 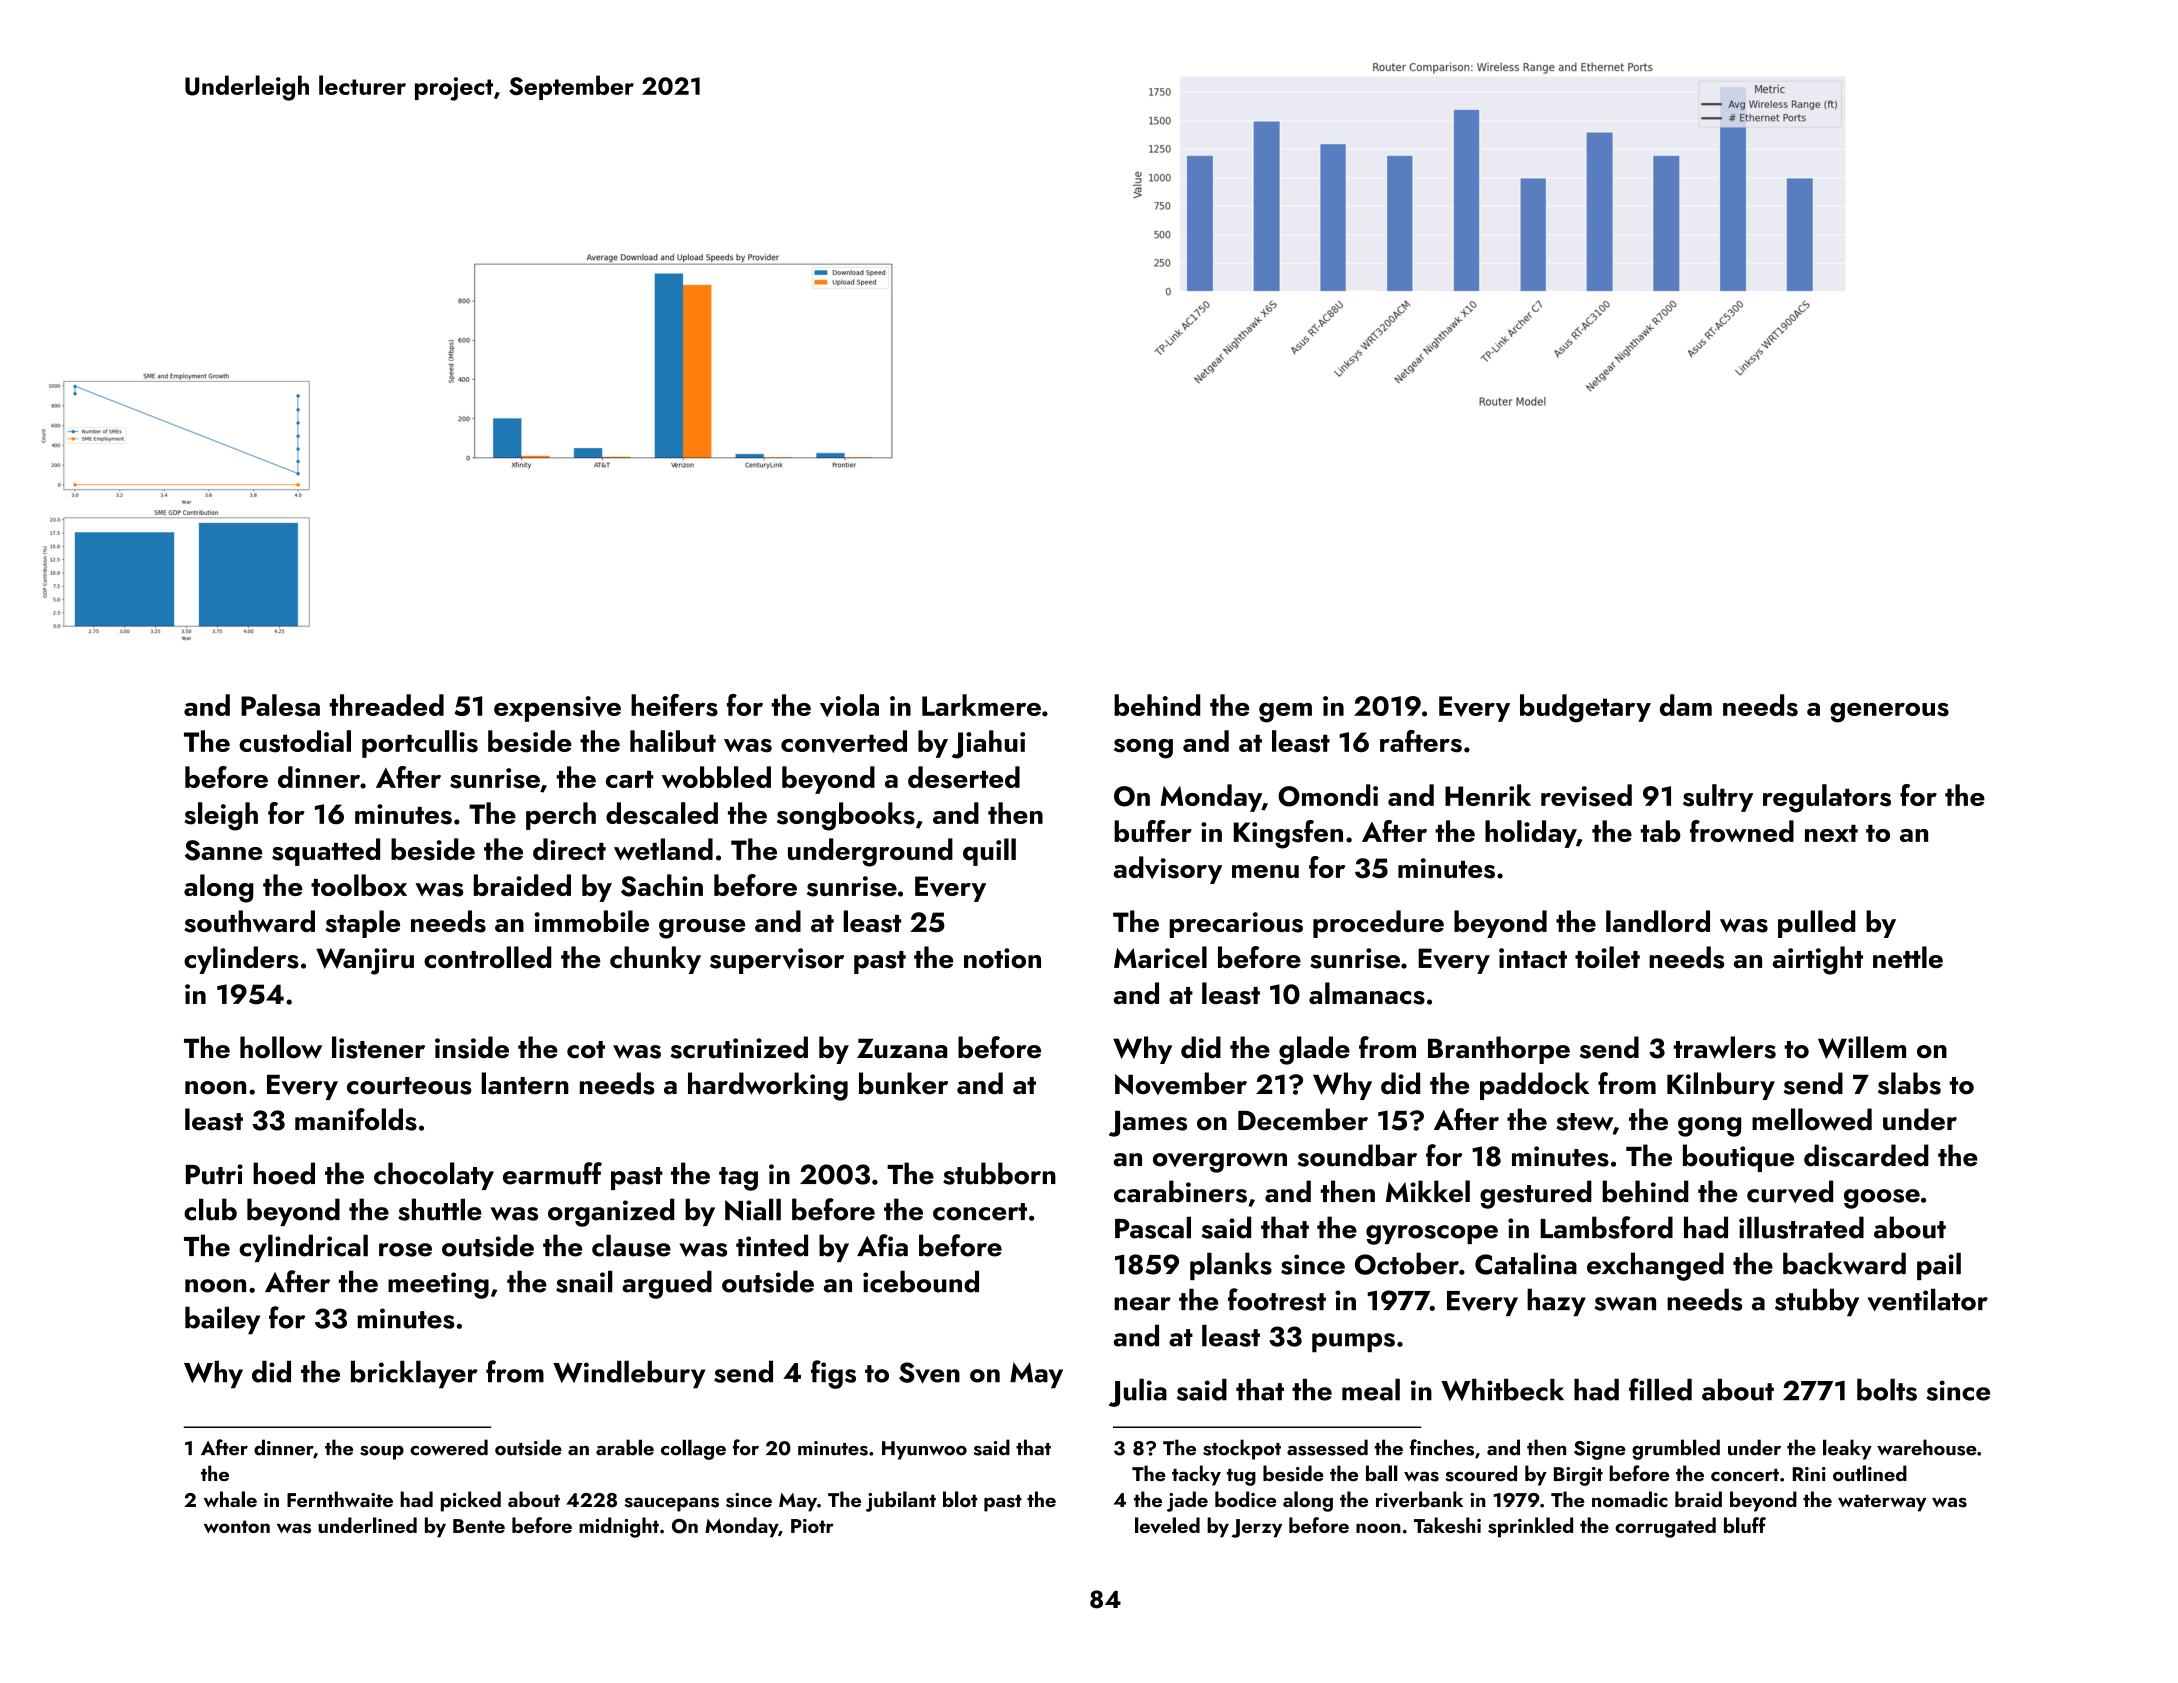 I want to click on nettle, so click(x=1908, y=957).
